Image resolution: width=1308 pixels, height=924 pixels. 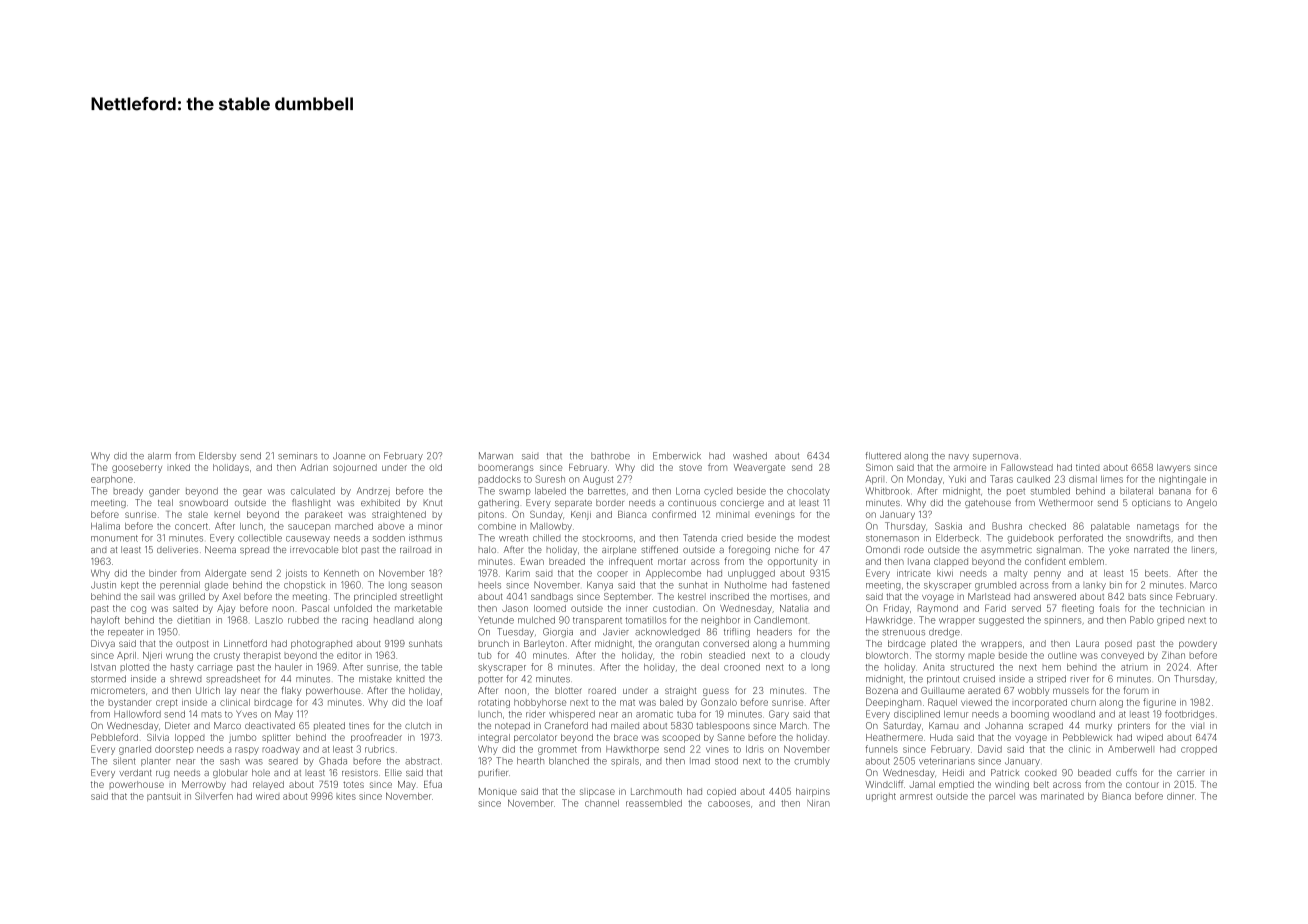 What do you see at coordinates (883, 456) in the screenshot?
I see `fluttered` at bounding box center [883, 456].
